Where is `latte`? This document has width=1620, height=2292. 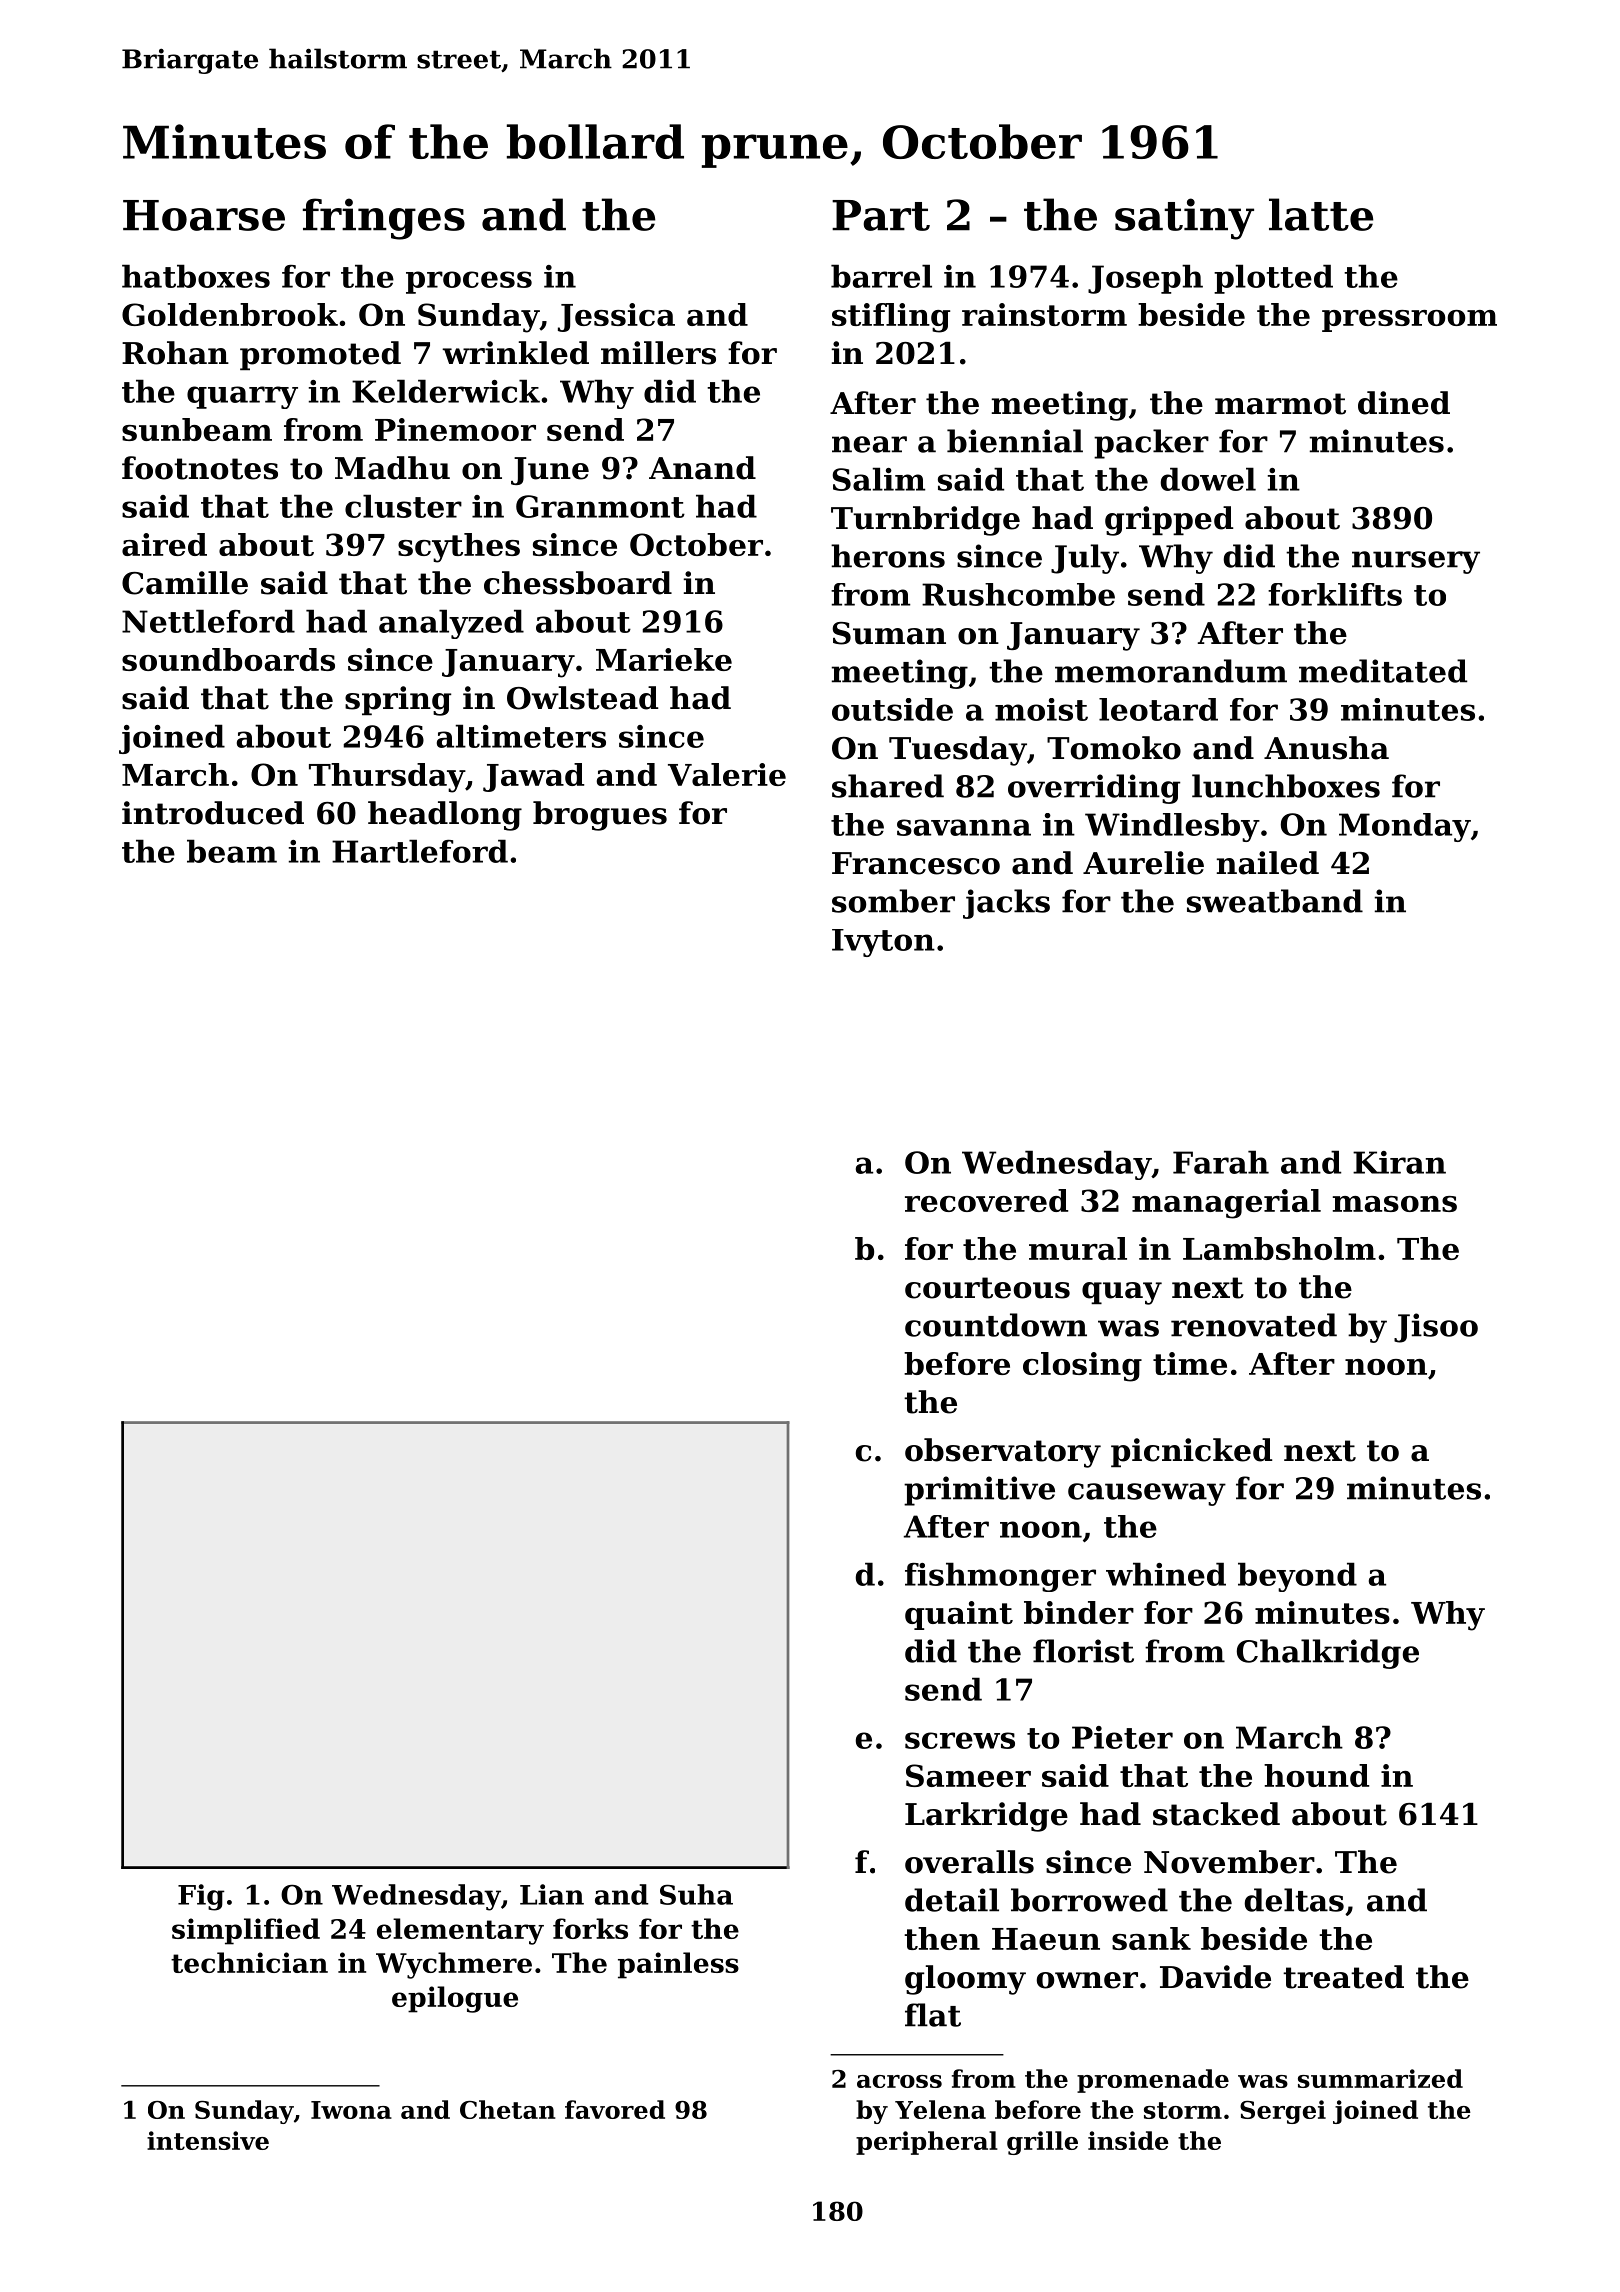
latte is located at coordinates (1321, 214).
